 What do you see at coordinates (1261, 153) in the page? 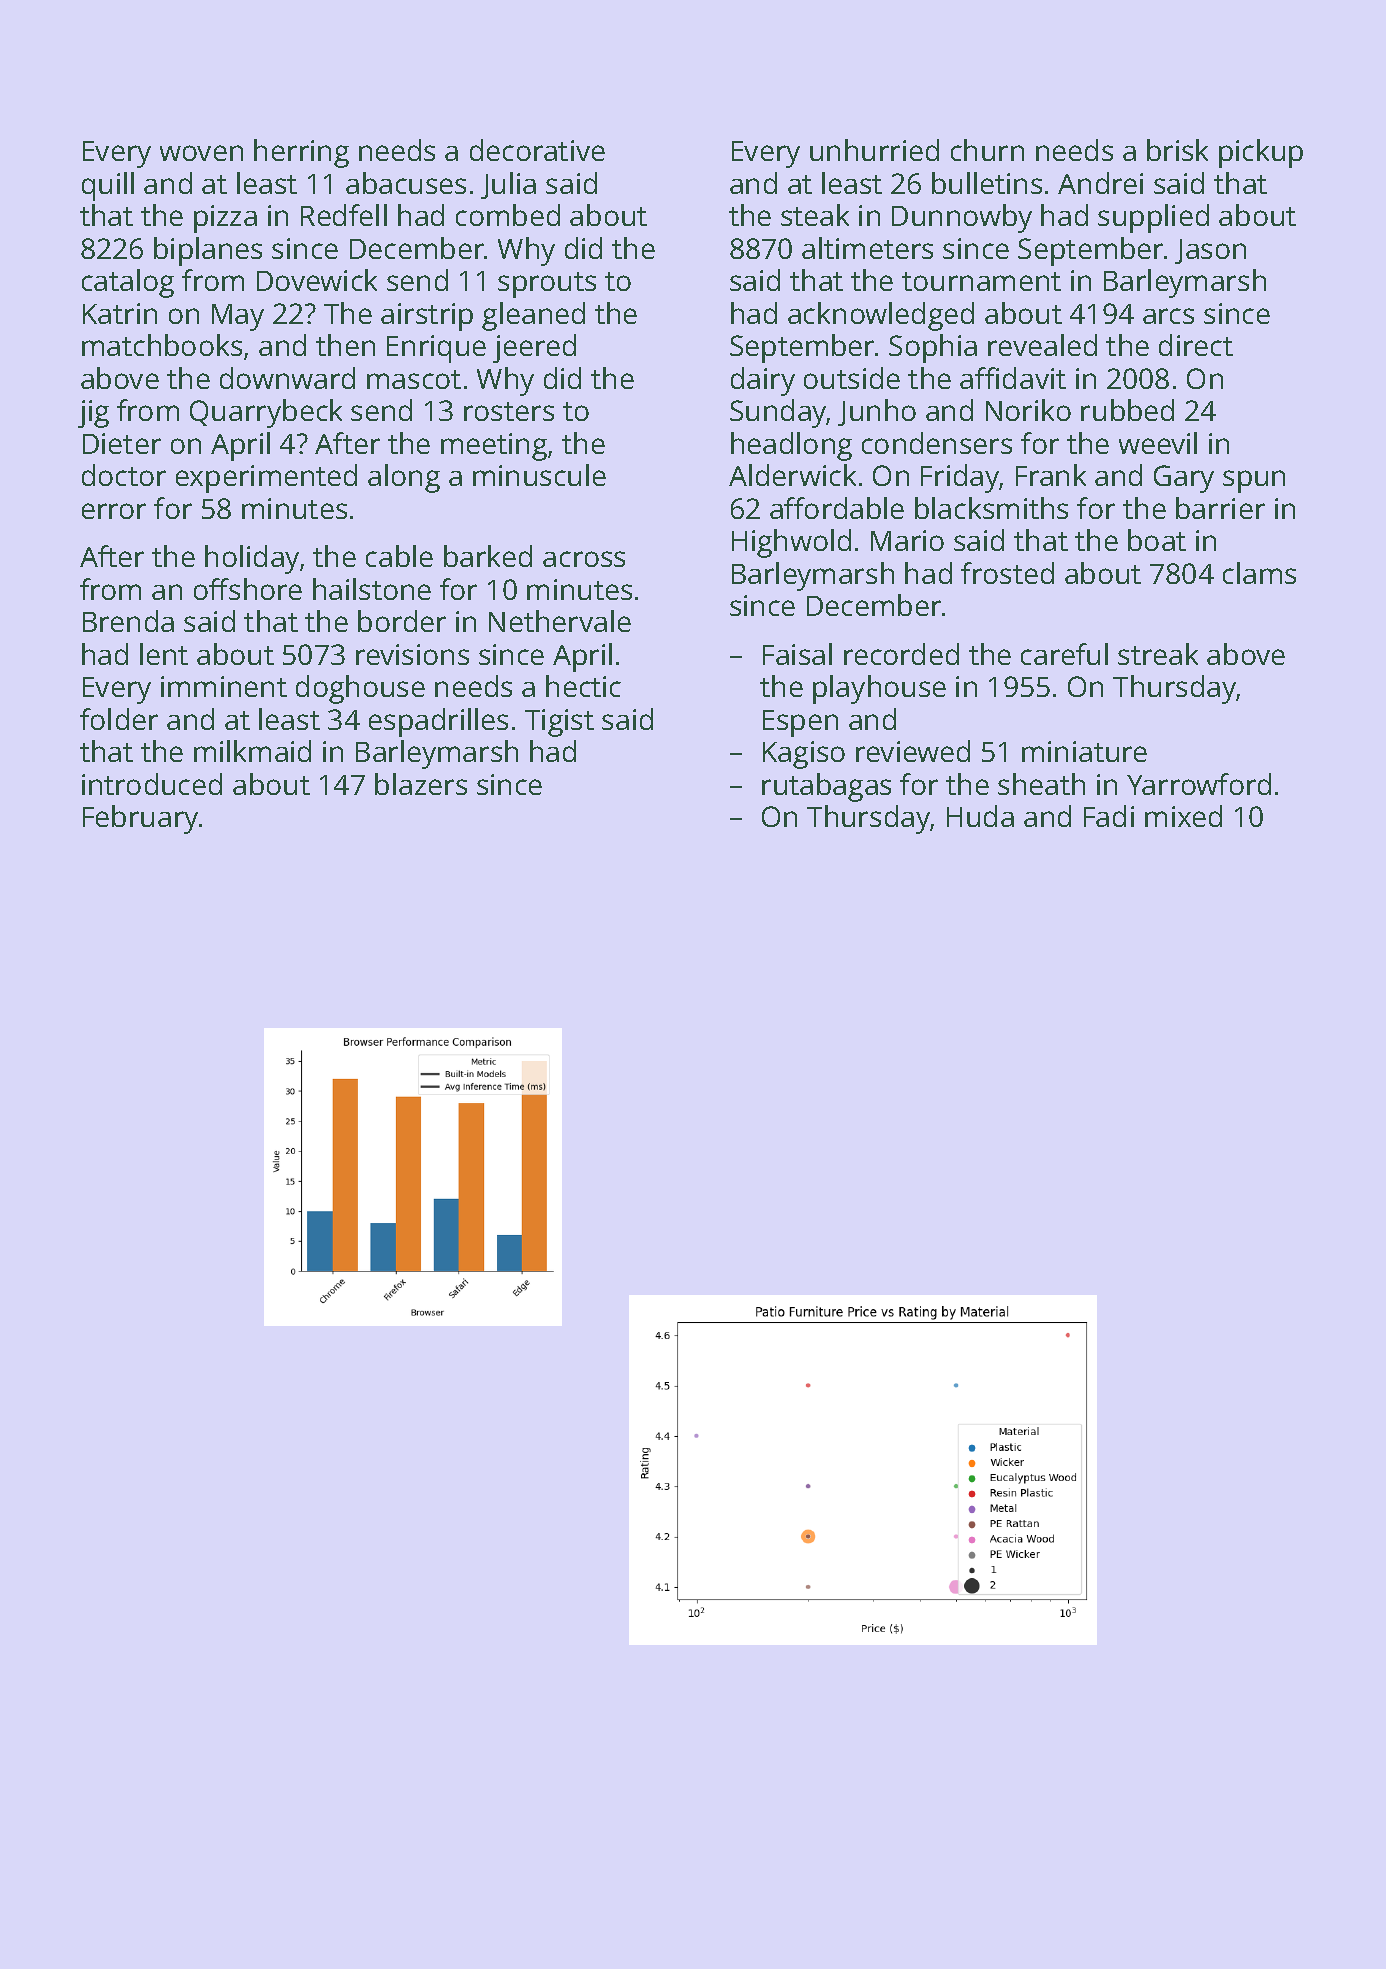
I see `pickup` at bounding box center [1261, 153].
